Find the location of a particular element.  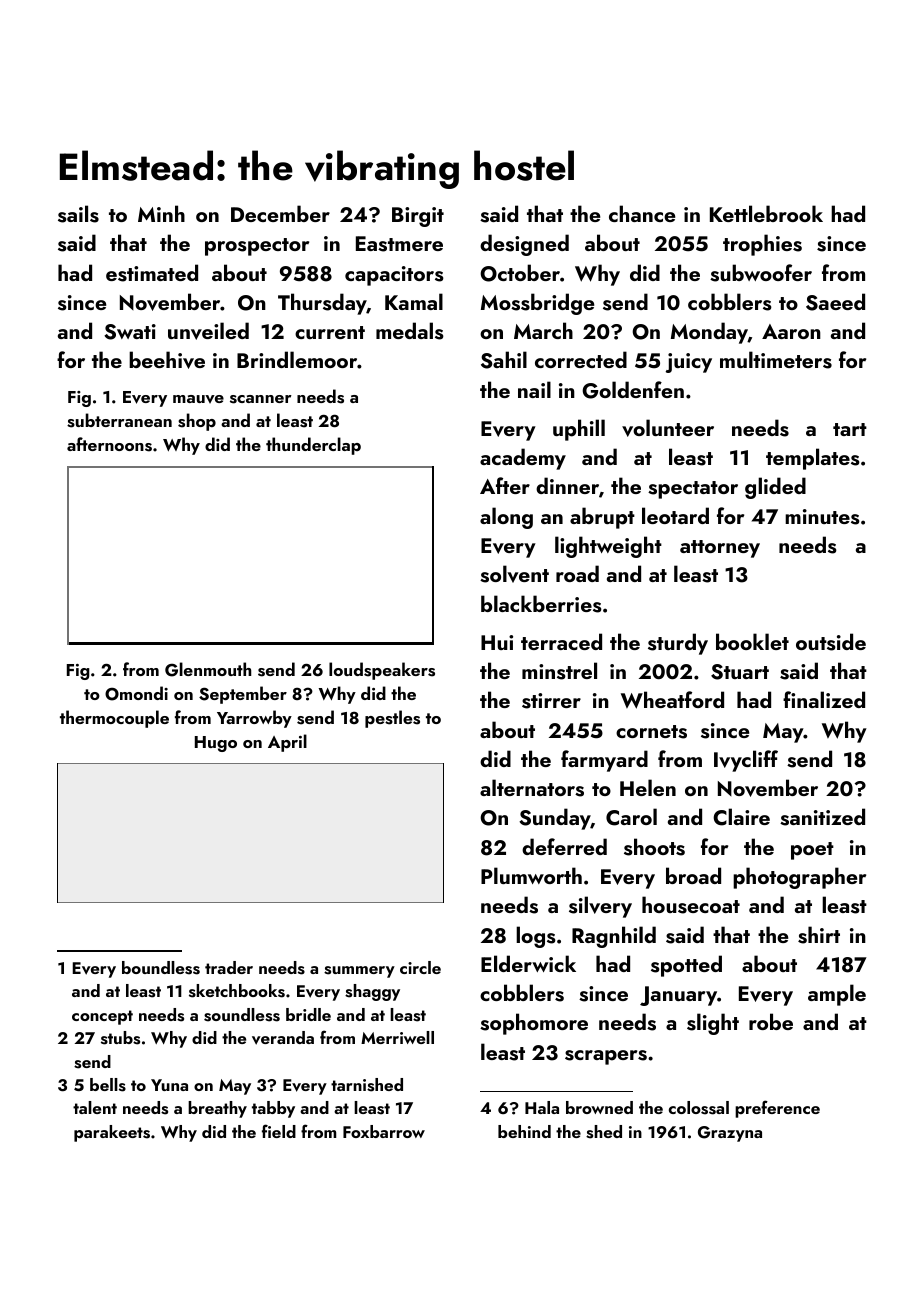

Foxbarrow is located at coordinates (384, 1131).
